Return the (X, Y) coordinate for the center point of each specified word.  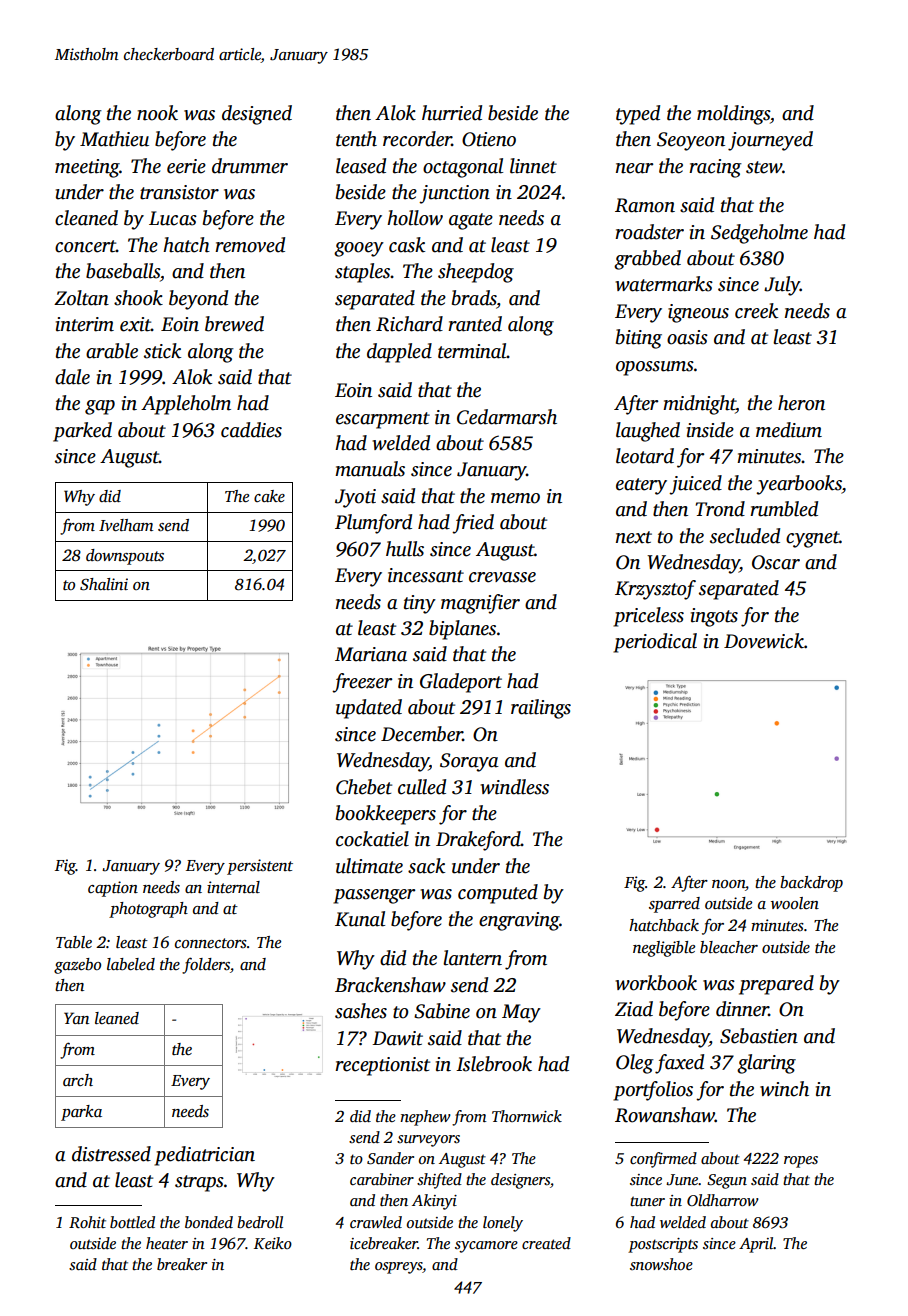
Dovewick (764, 641)
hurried (452, 113)
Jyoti (355, 498)
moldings (733, 115)
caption (113, 889)
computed (498, 894)
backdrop (811, 884)
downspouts (125, 557)
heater (167, 1243)
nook (157, 113)
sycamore (486, 1247)
